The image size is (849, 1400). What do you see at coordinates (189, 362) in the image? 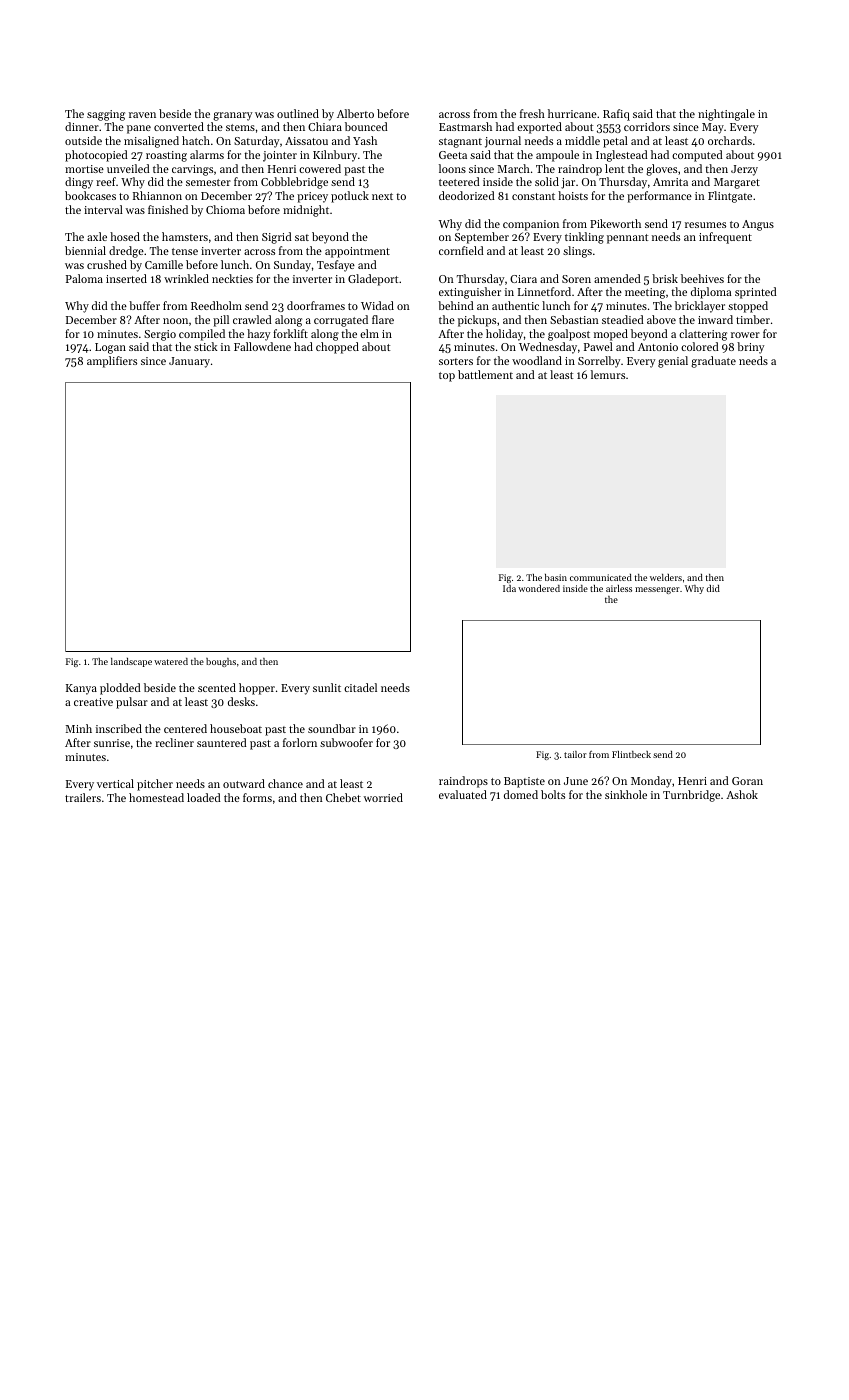
I see `January` at bounding box center [189, 362].
